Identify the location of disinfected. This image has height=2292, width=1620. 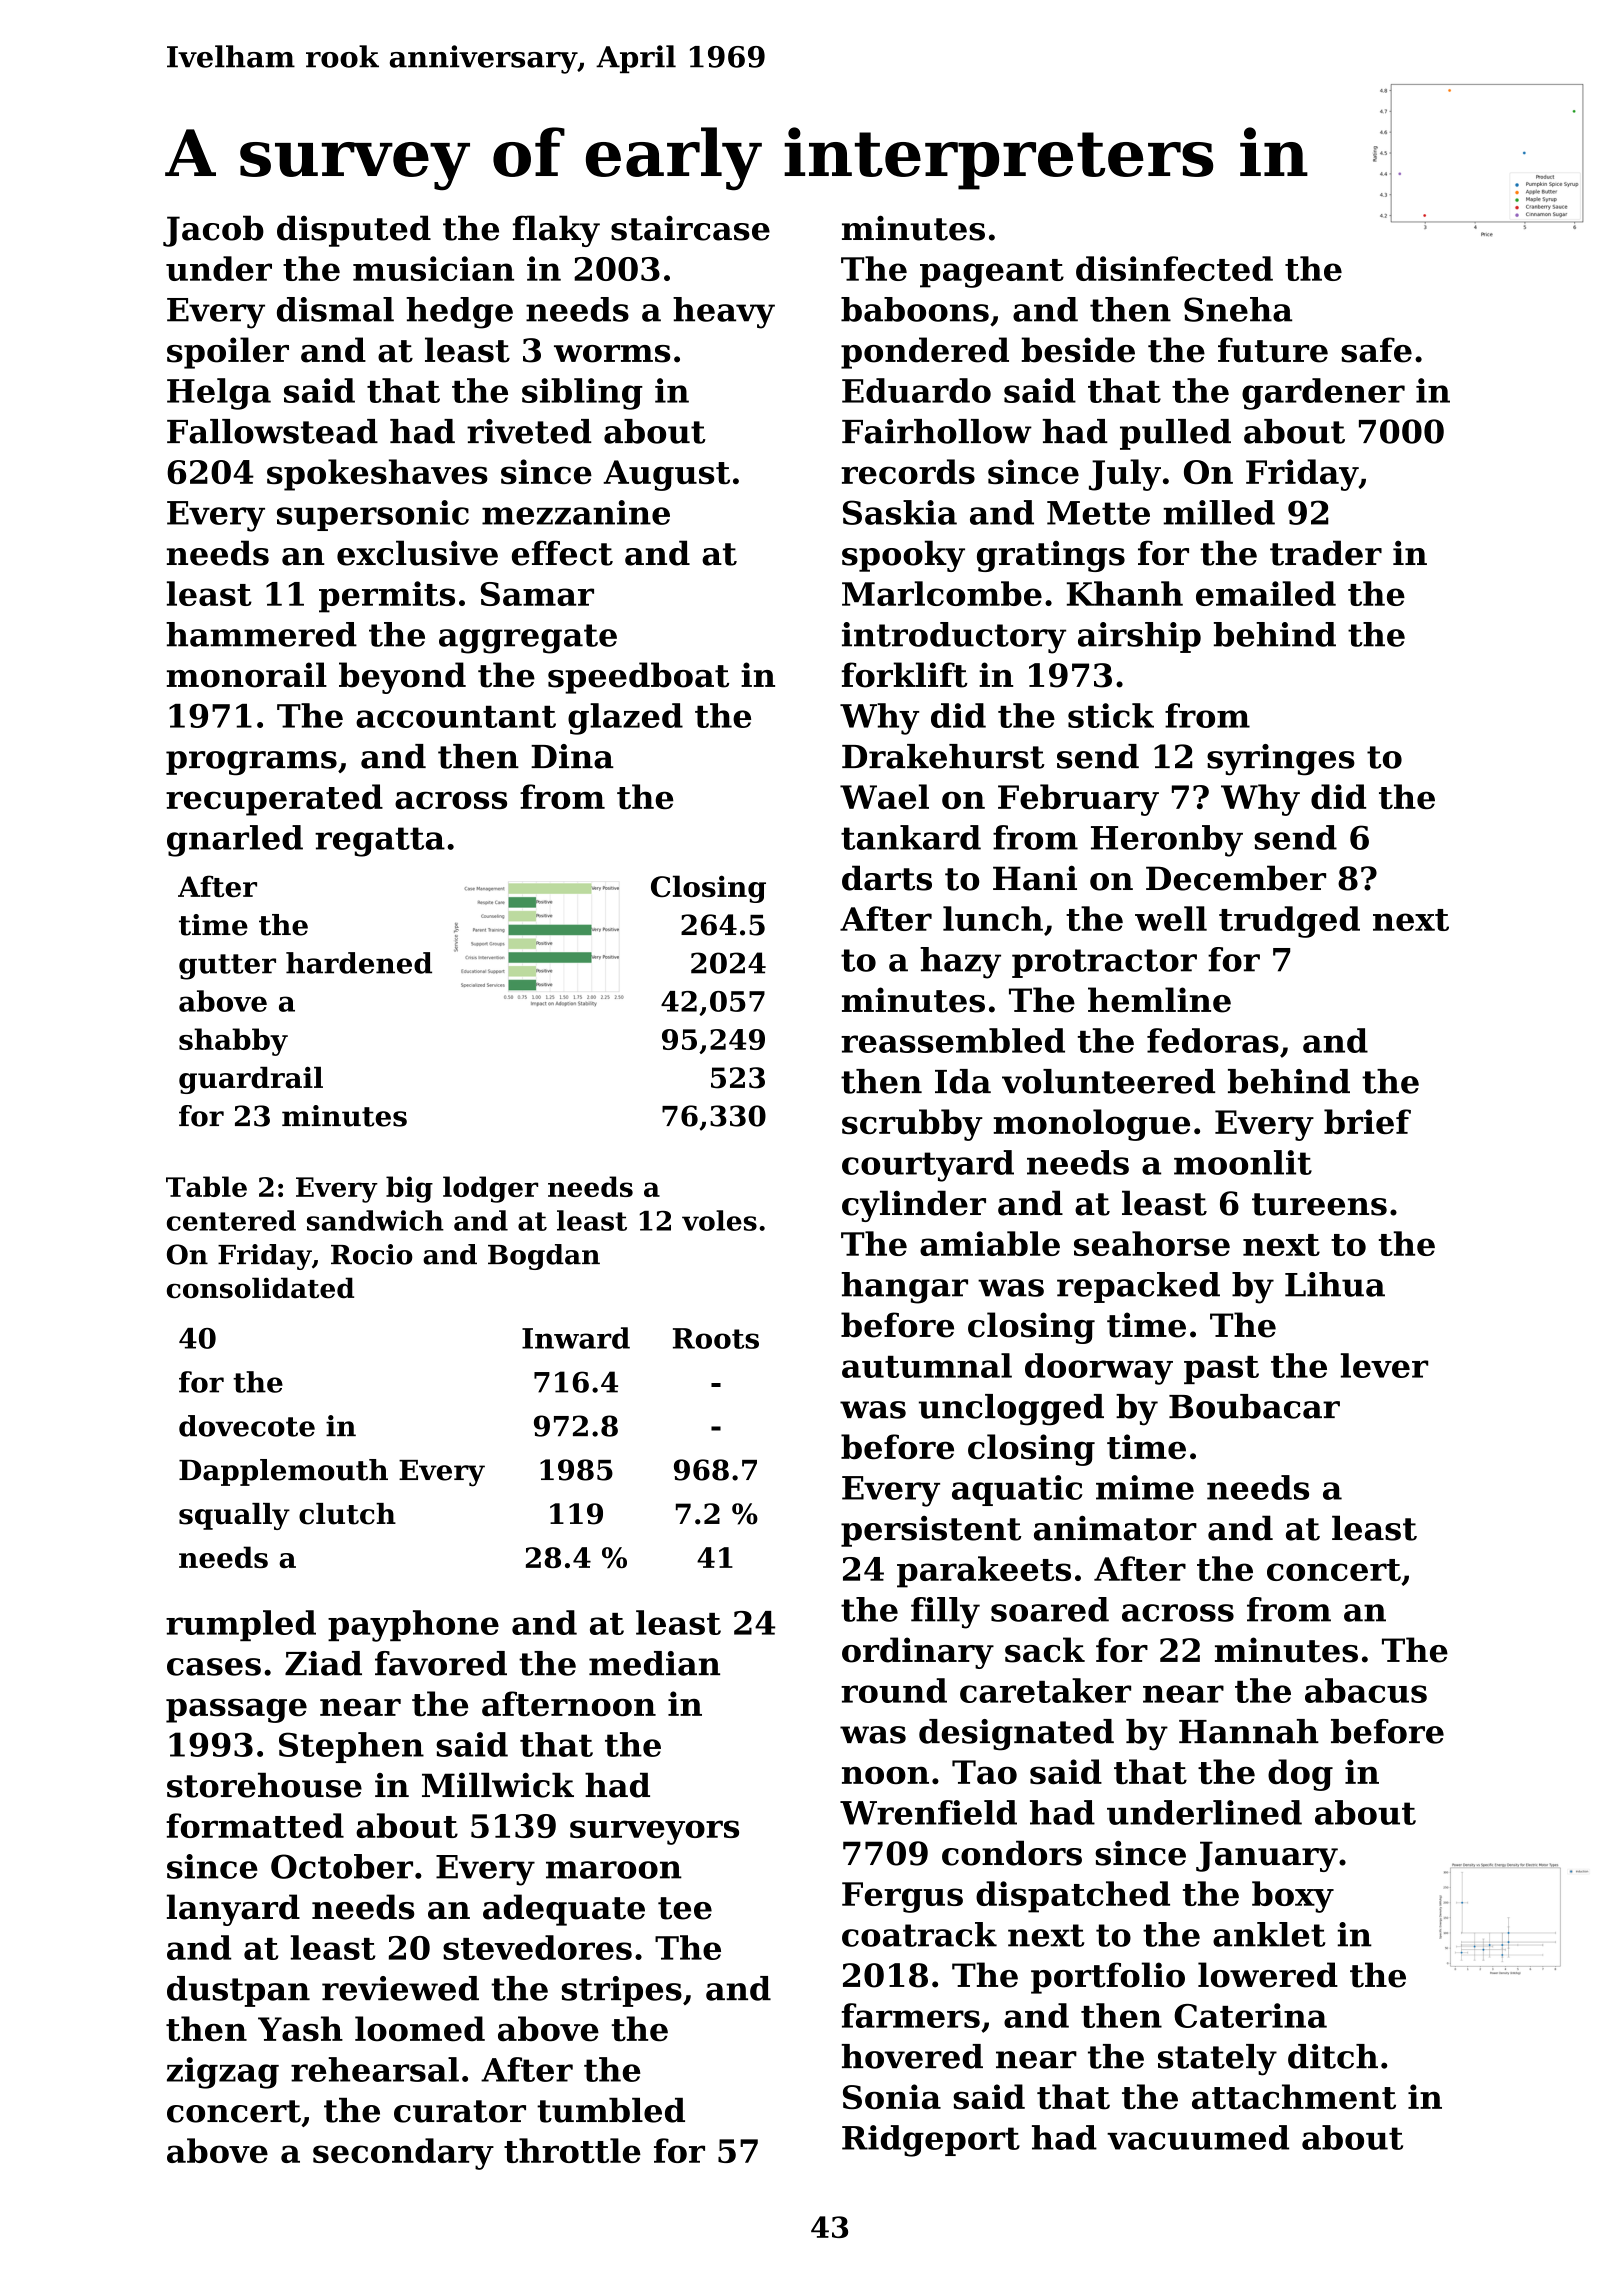
(1174, 268).
